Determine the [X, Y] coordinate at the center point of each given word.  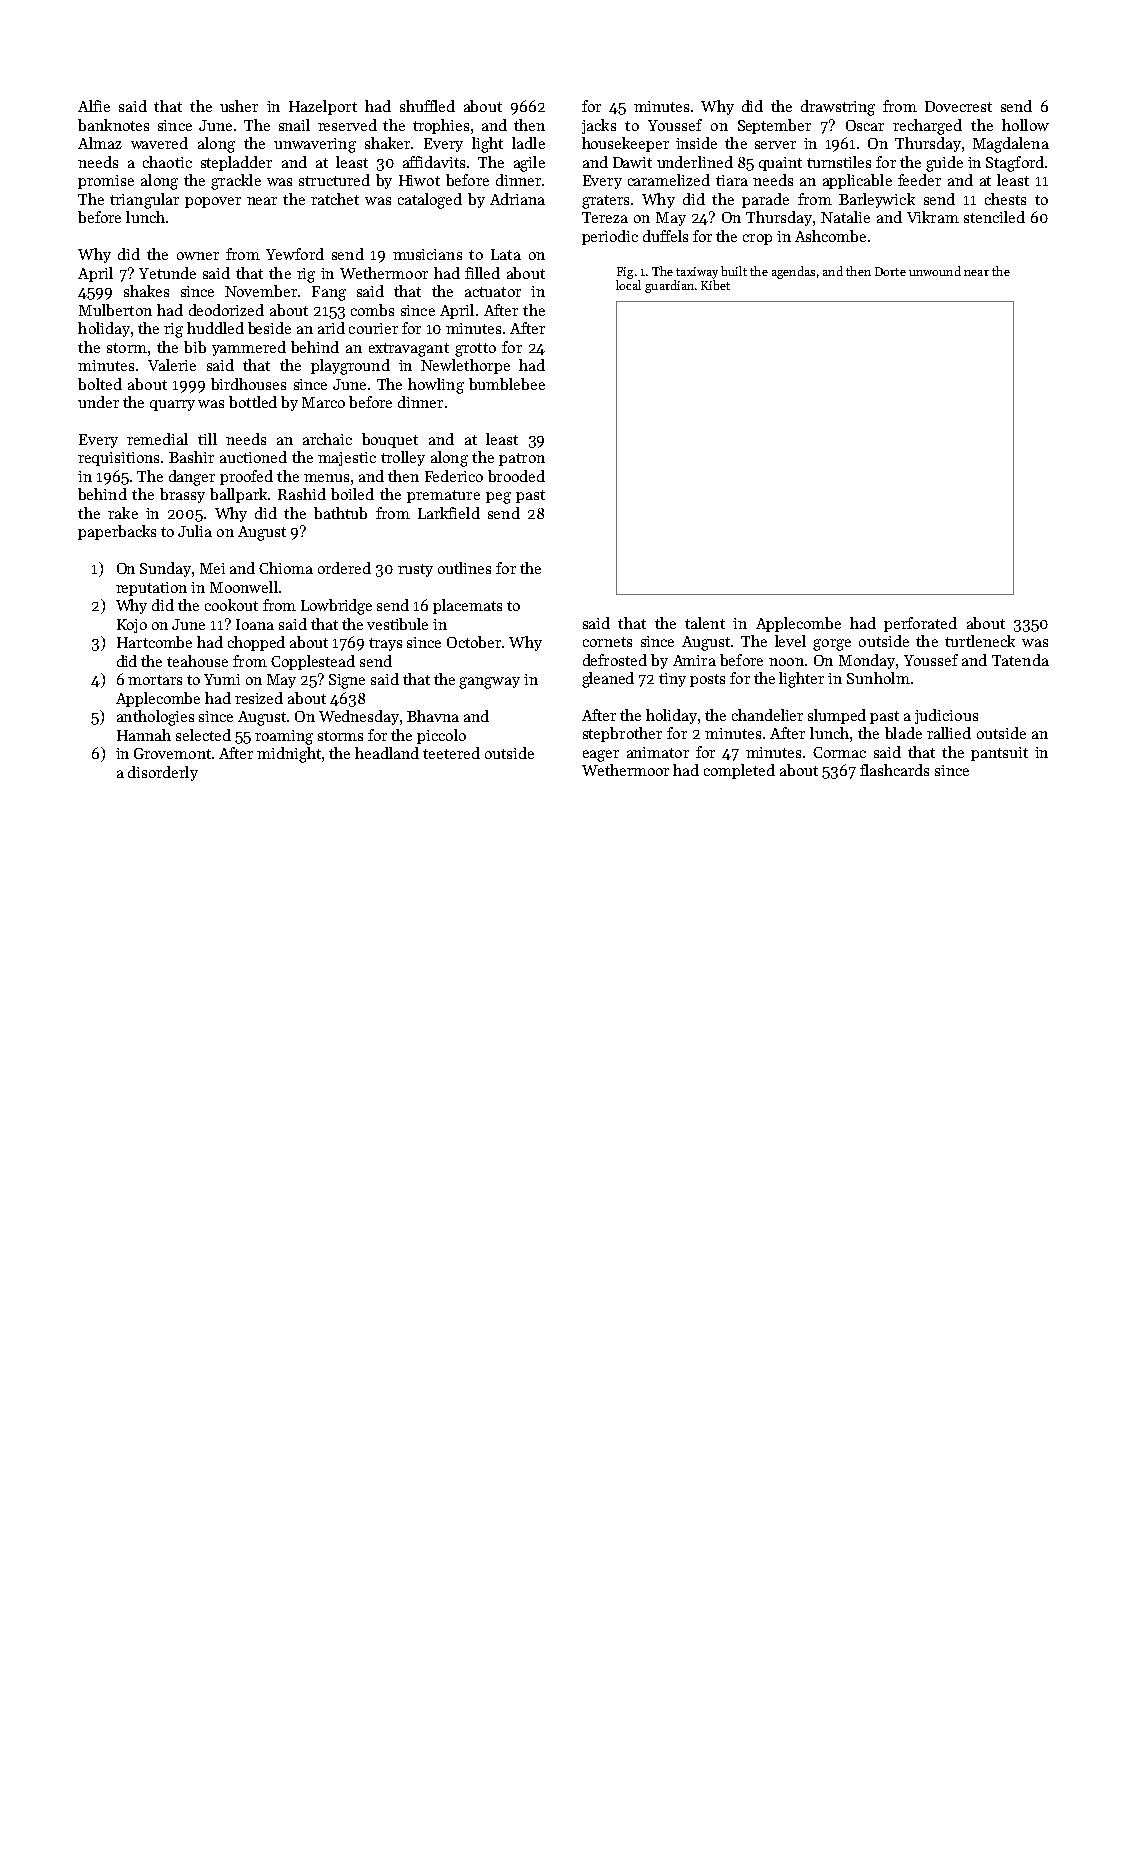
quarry [172, 405]
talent [705, 623]
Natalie [845, 217]
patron [522, 459]
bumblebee [507, 384]
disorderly [163, 773]
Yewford [295, 254]
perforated [920, 624]
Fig [625, 273]
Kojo [132, 626]
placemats [467, 606]
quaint [780, 164]
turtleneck [980, 641]
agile [529, 164]
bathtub [340, 513]
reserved [347, 125]
